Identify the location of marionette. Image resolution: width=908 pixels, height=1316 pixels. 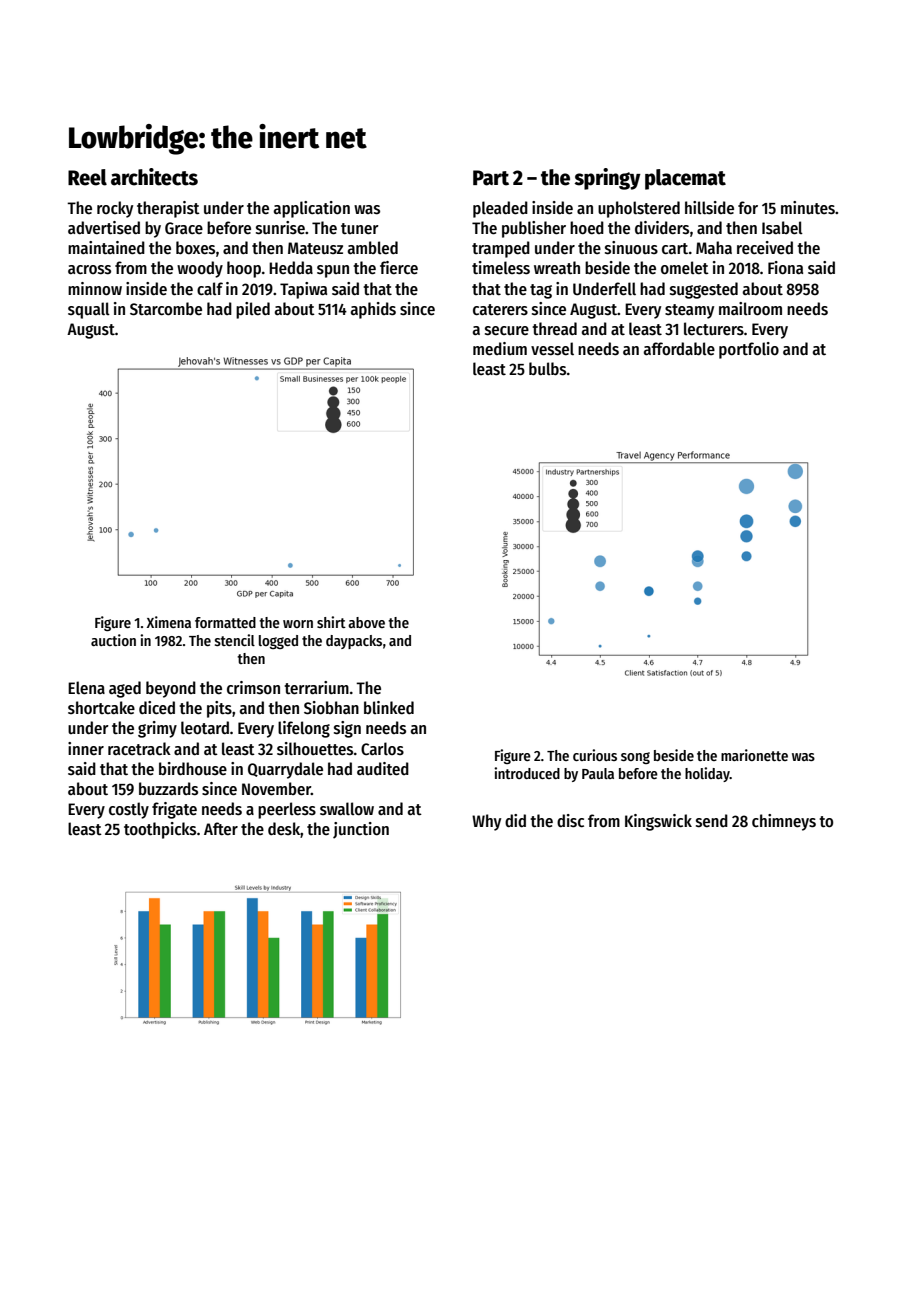
(754, 755).
